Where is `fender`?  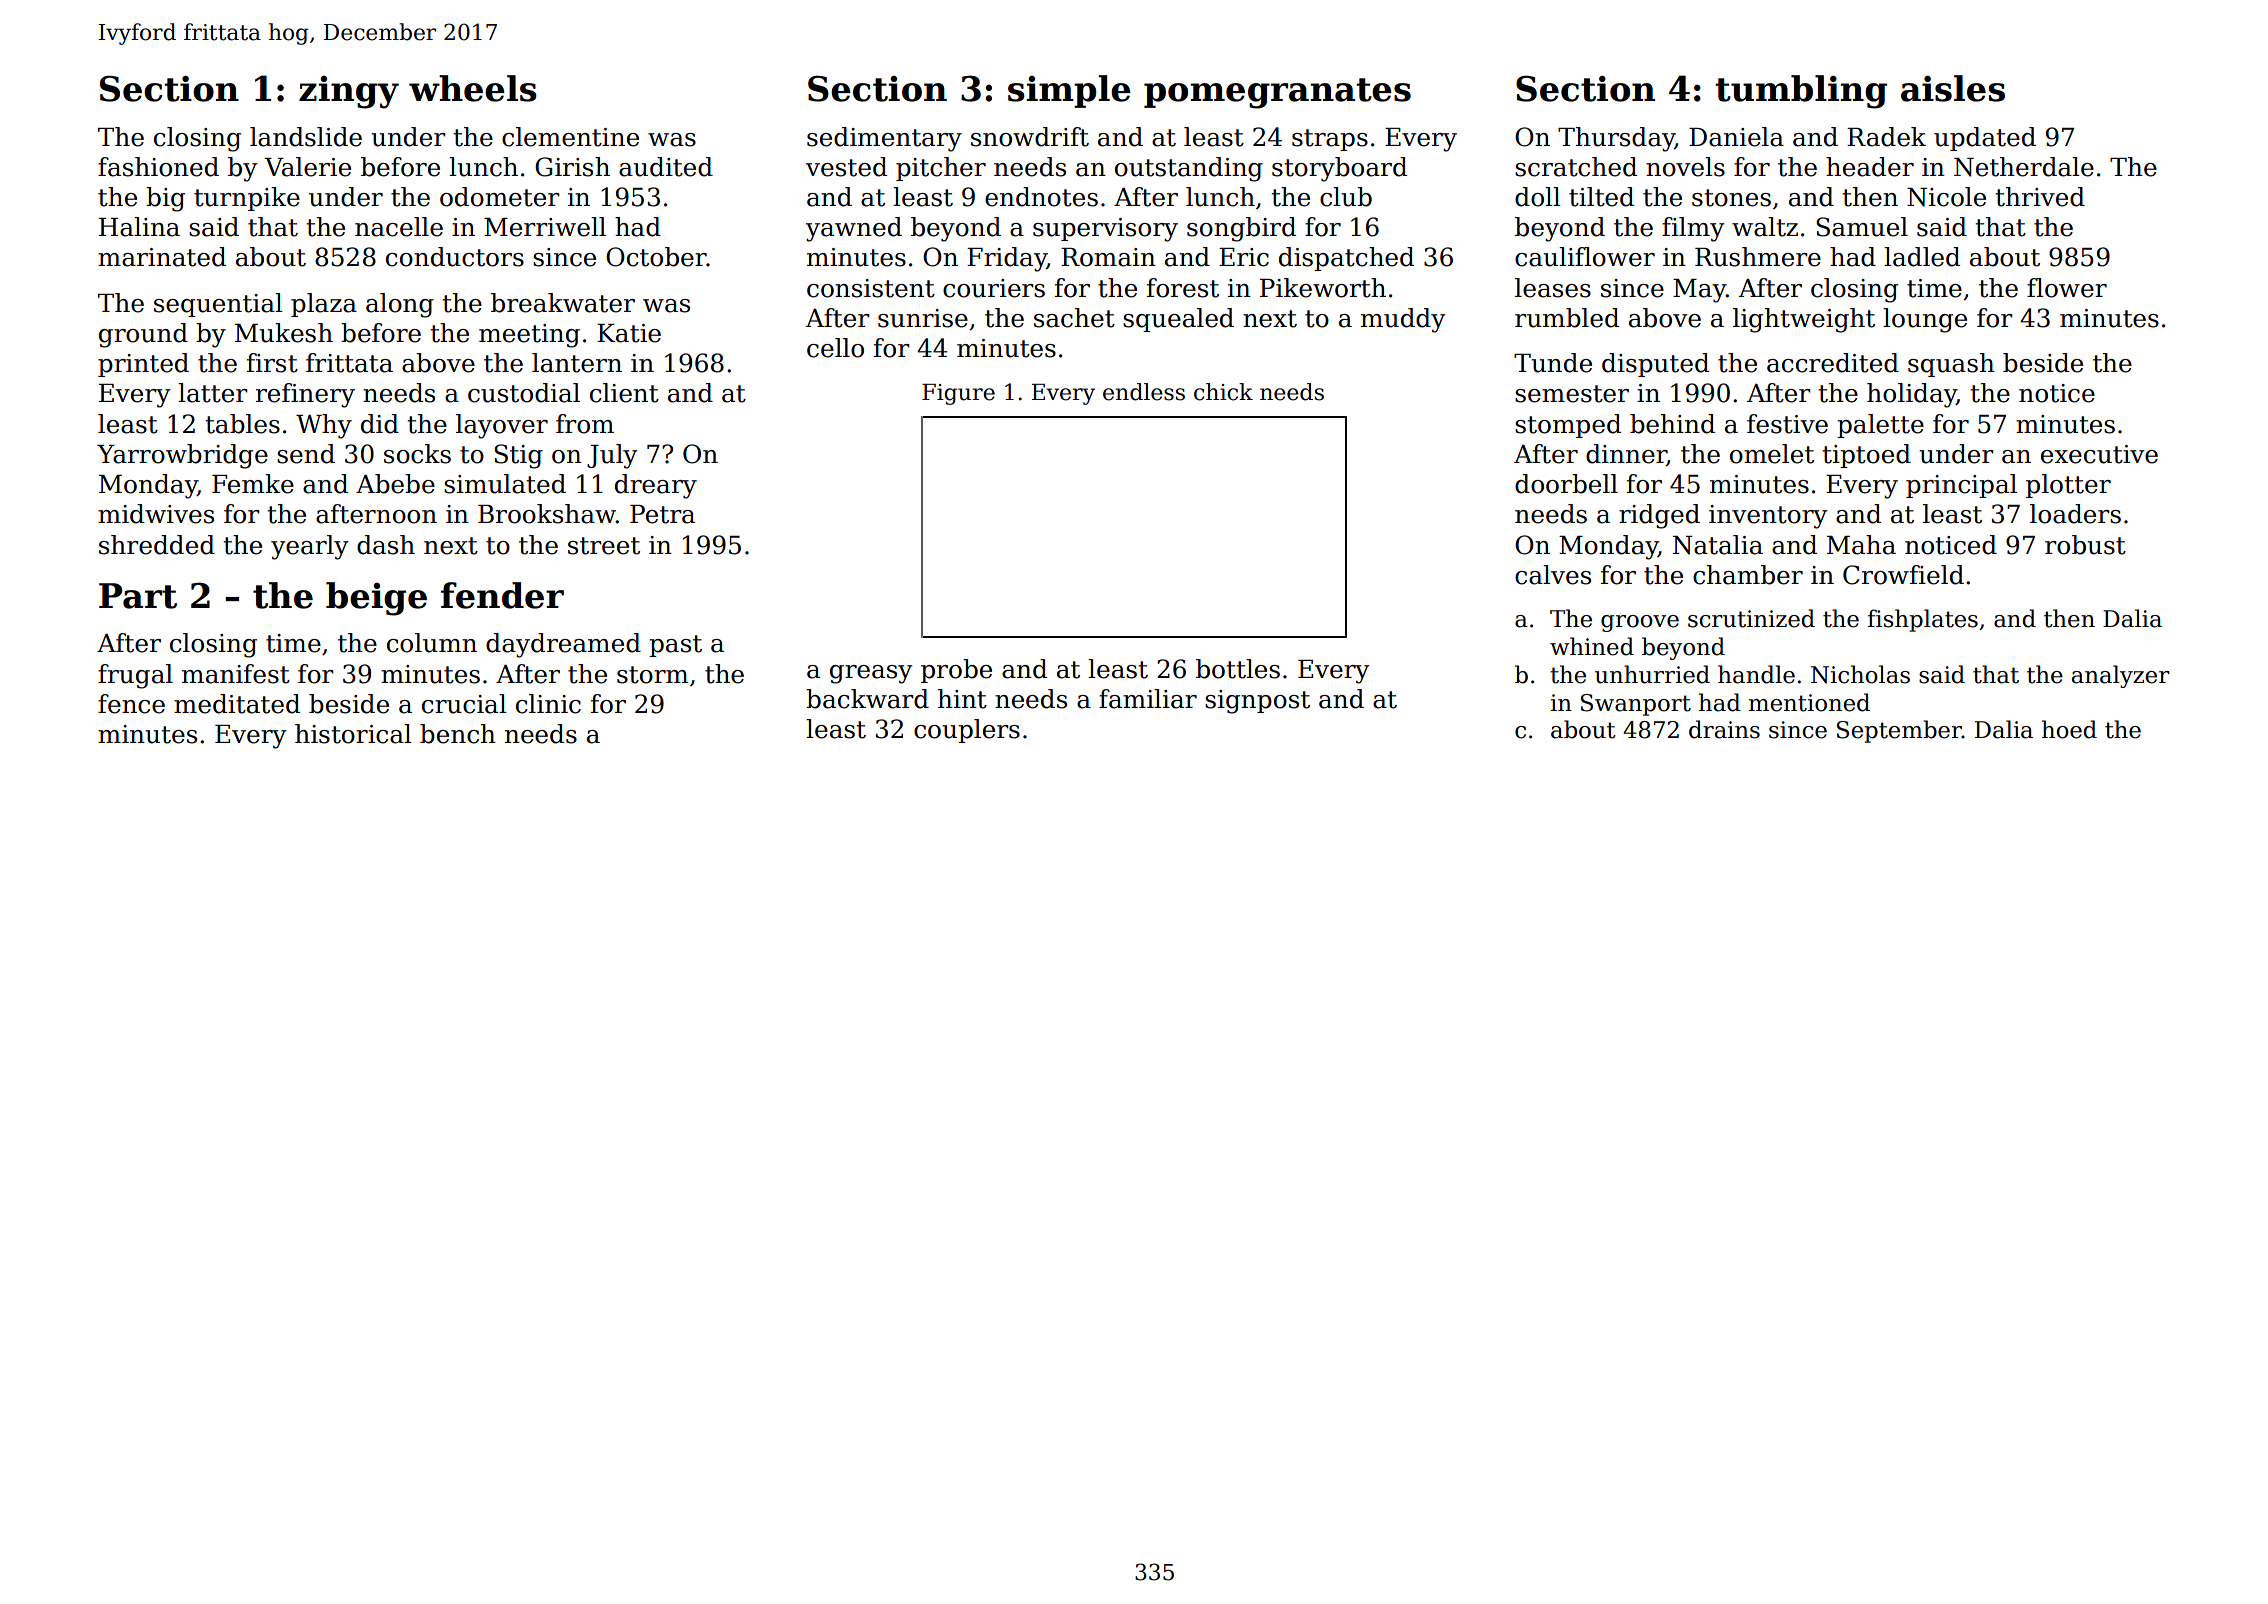 fender is located at coordinates (502, 595).
